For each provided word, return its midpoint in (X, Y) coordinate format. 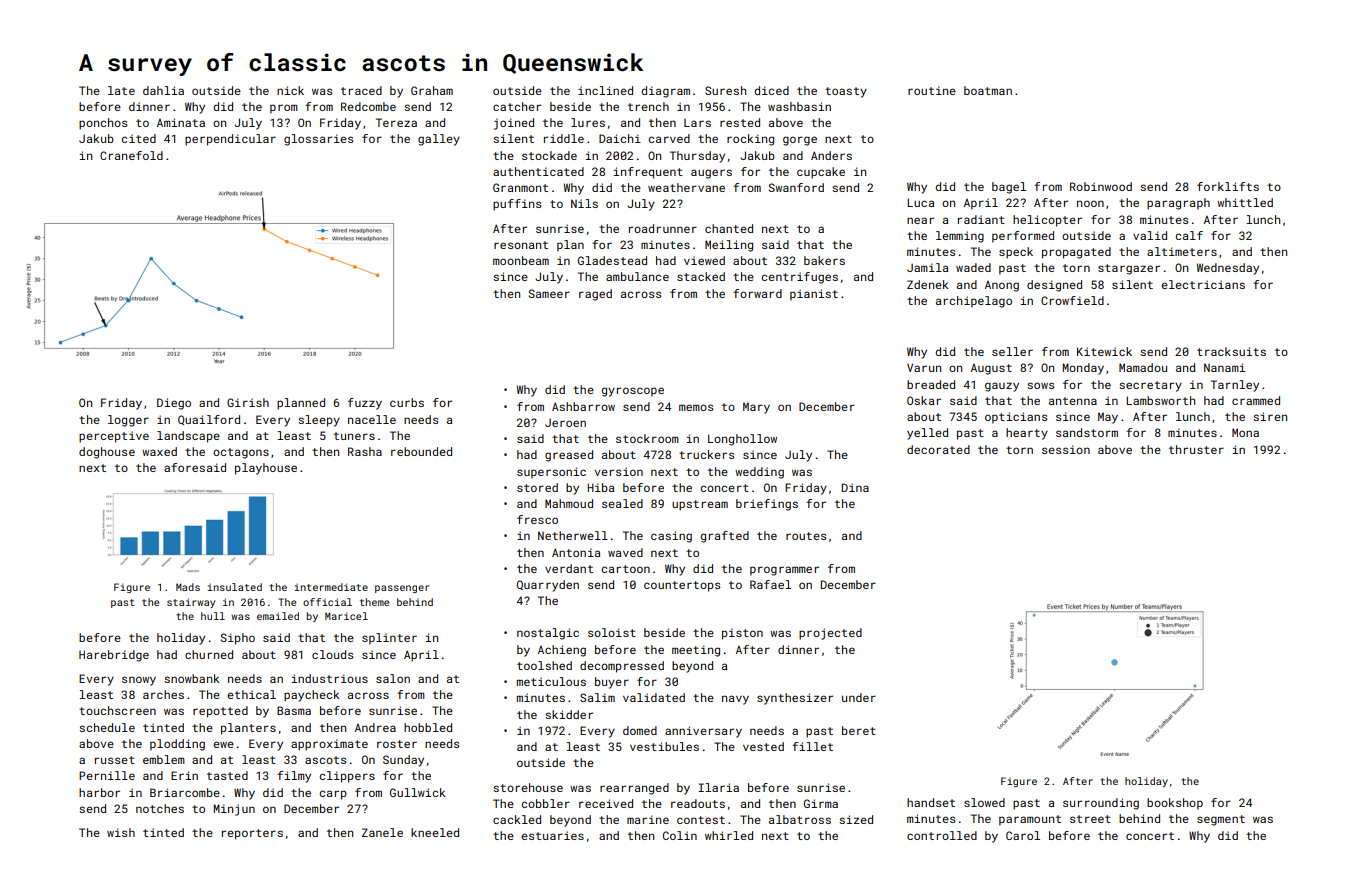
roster (397, 744)
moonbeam (521, 260)
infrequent (648, 173)
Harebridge (114, 656)
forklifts (1228, 186)
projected (830, 634)
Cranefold (131, 155)
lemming (960, 237)
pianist (814, 295)
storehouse (528, 787)
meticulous (551, 681)
